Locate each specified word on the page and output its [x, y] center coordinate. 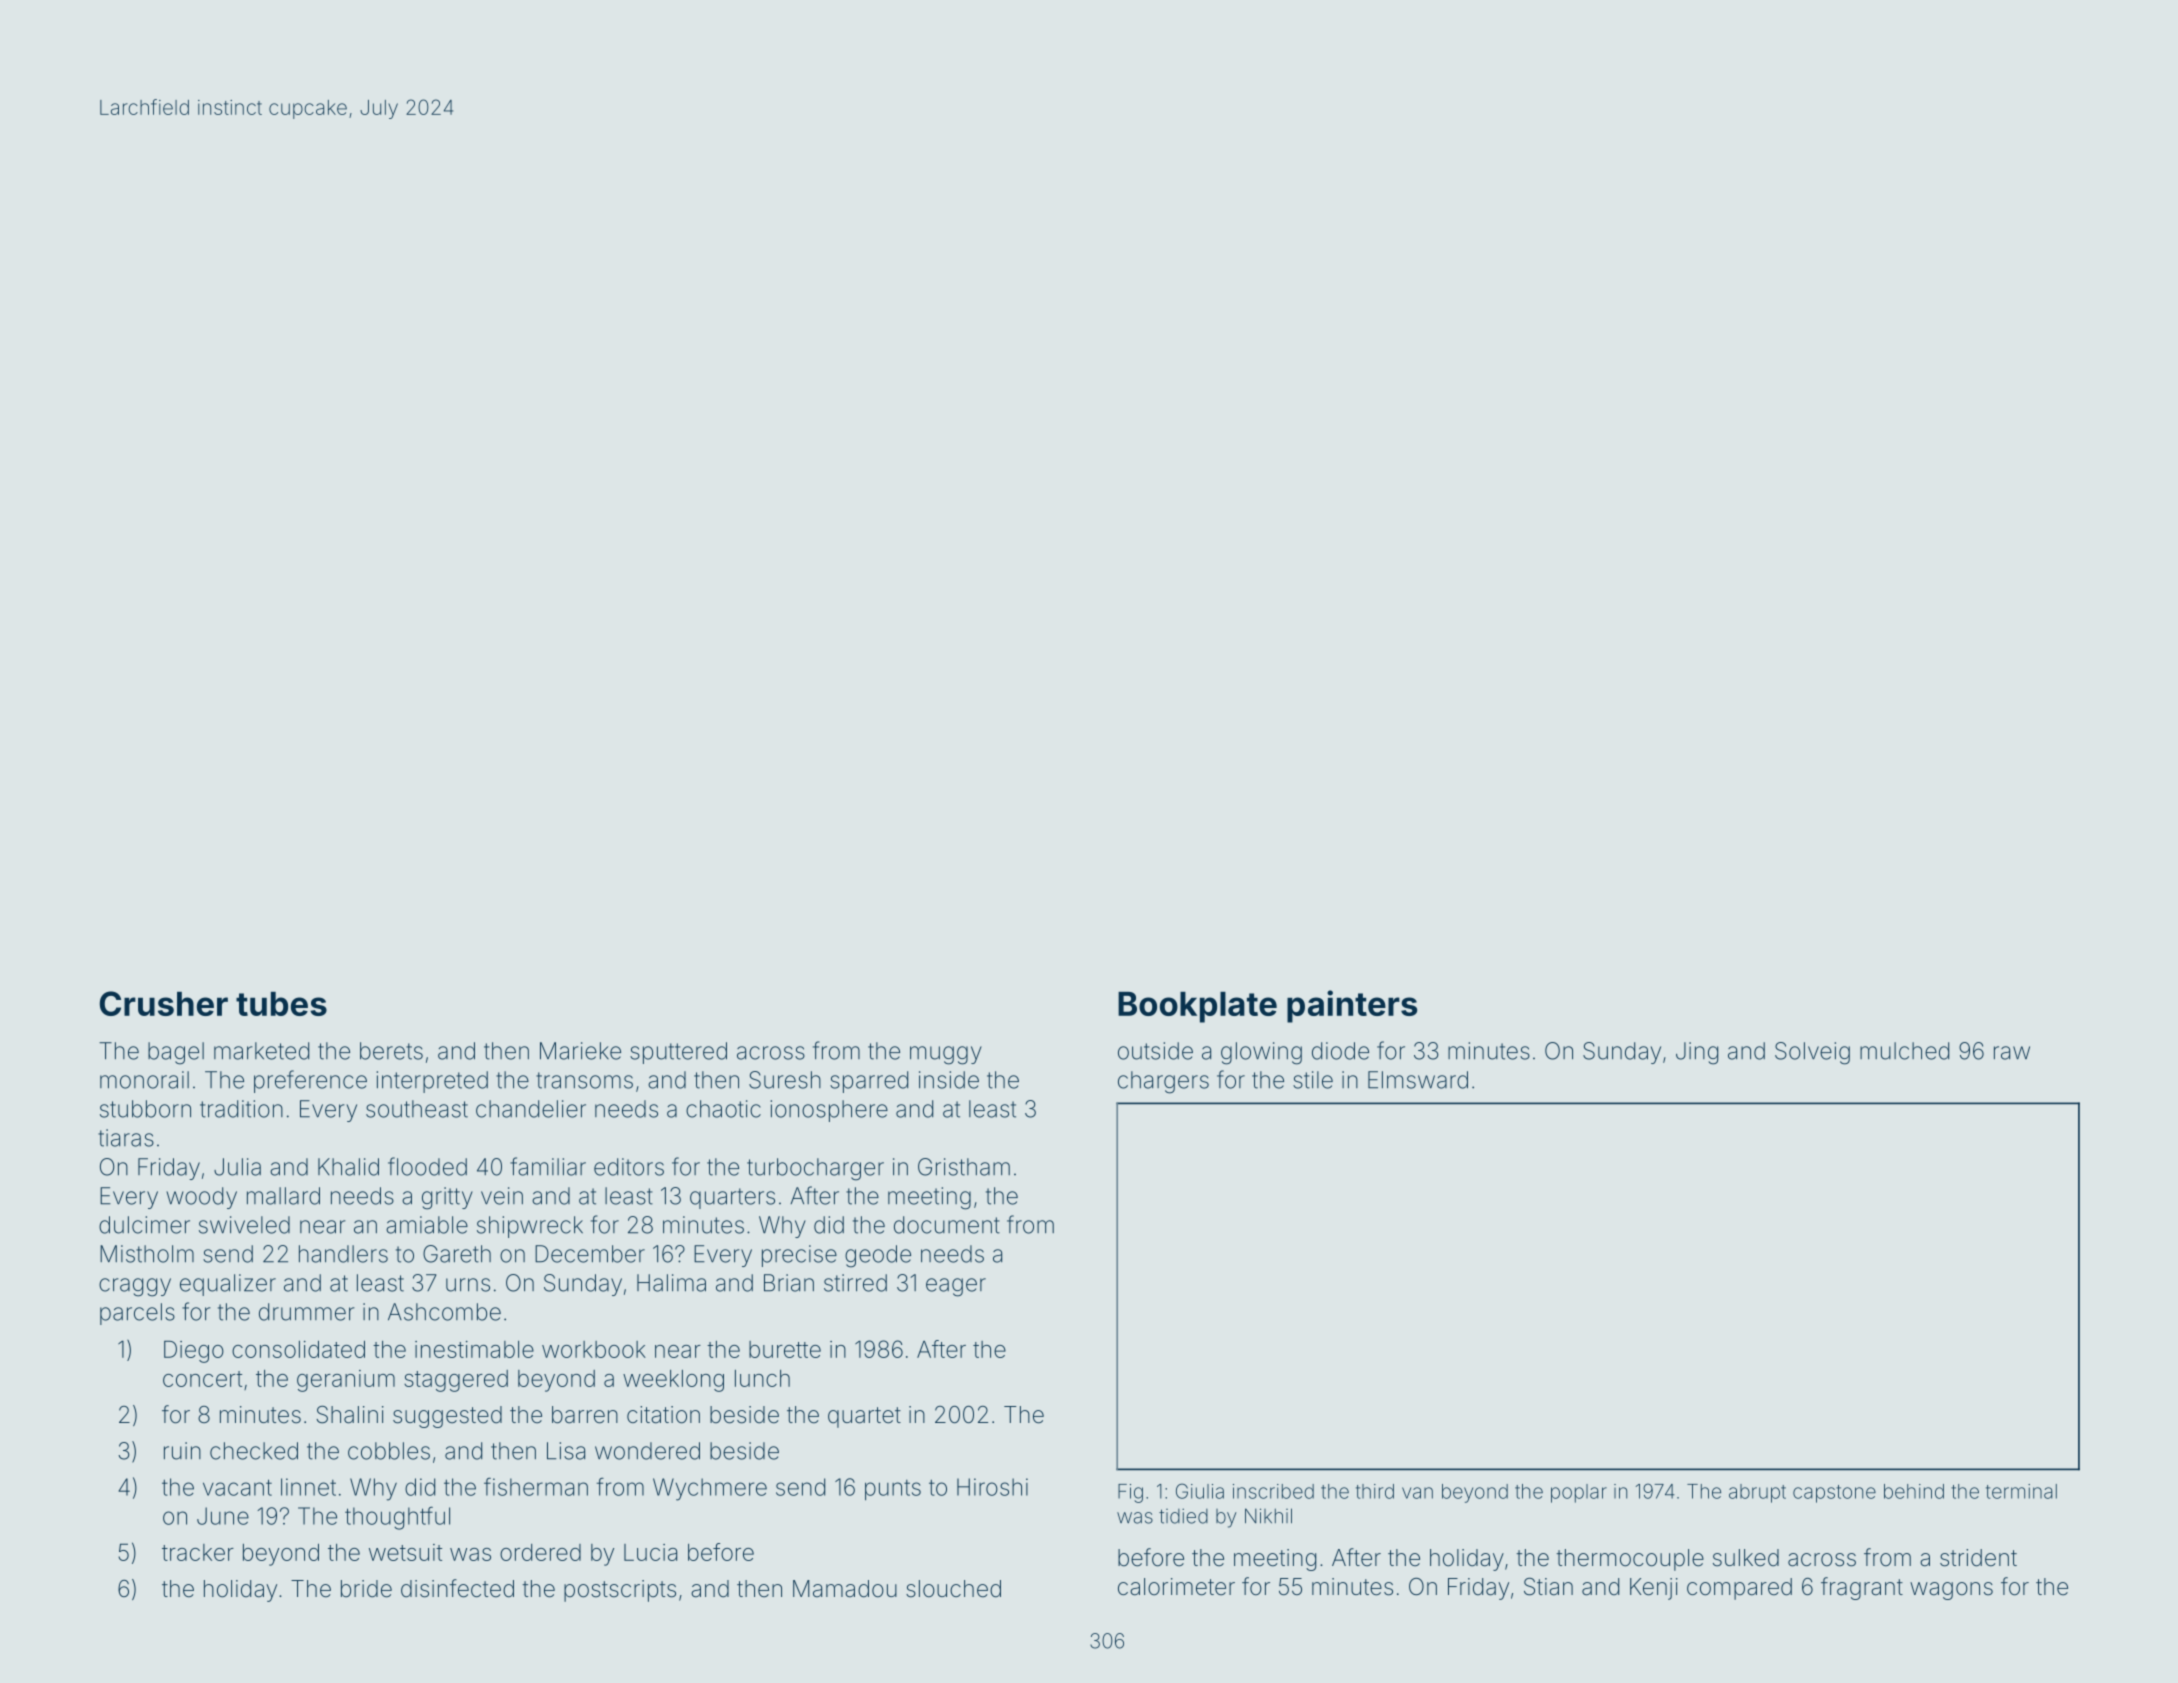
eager [956, 1287]
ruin [182, 1451]
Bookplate [1197, 1007]
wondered [647, 1451]
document [947, 1225]
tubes [281, 1004]
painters [1352, 1006]
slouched [953, 1589]
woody [201, 1198]
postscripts [620, 1591]
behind [1914, 1491]
